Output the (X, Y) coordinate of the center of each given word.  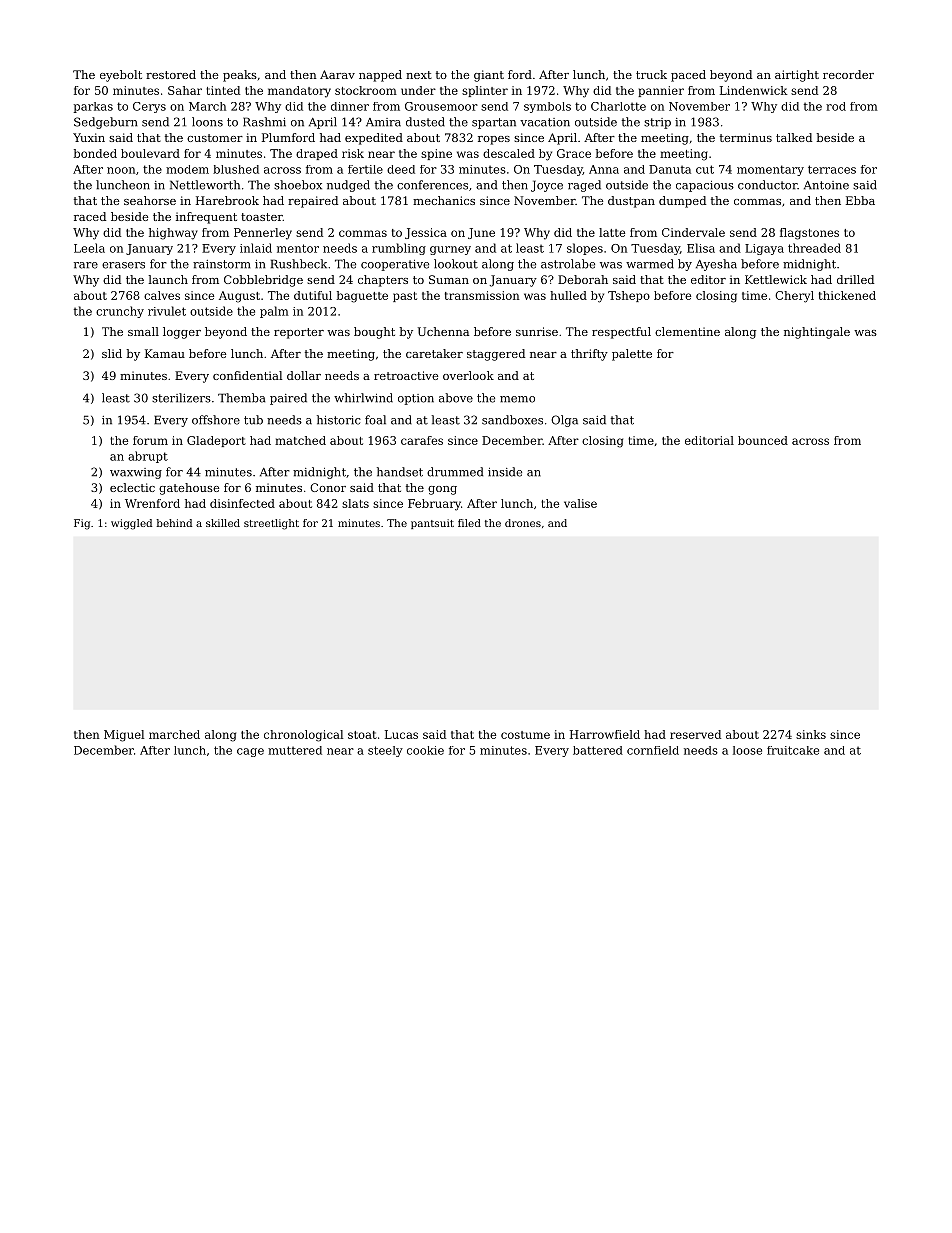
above (456, 398)
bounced (763, 440)
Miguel (124, 736)
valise (580, 503)
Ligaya (764, 249)
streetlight (271, 524)
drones (523, 523)
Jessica (426, 233)
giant (489, 76)
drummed (455, 472)
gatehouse (189, 489)
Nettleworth (205, 185)
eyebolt (121, 76)
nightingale (817, 333)
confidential (247, 375)
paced (688, 76)
